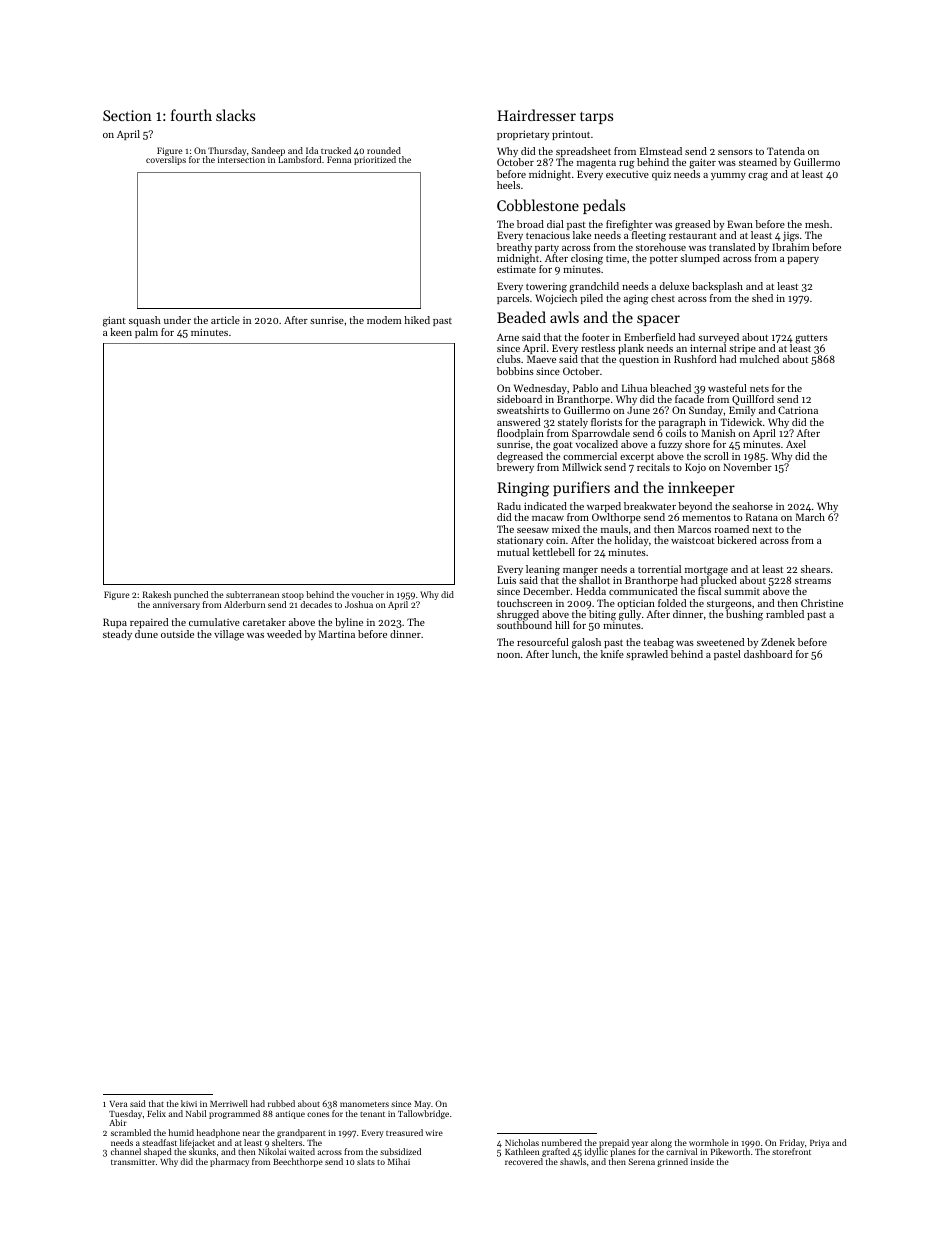  Describe the element at coordinates (117, 635) in the screenshot. I see `steady` at that location.
